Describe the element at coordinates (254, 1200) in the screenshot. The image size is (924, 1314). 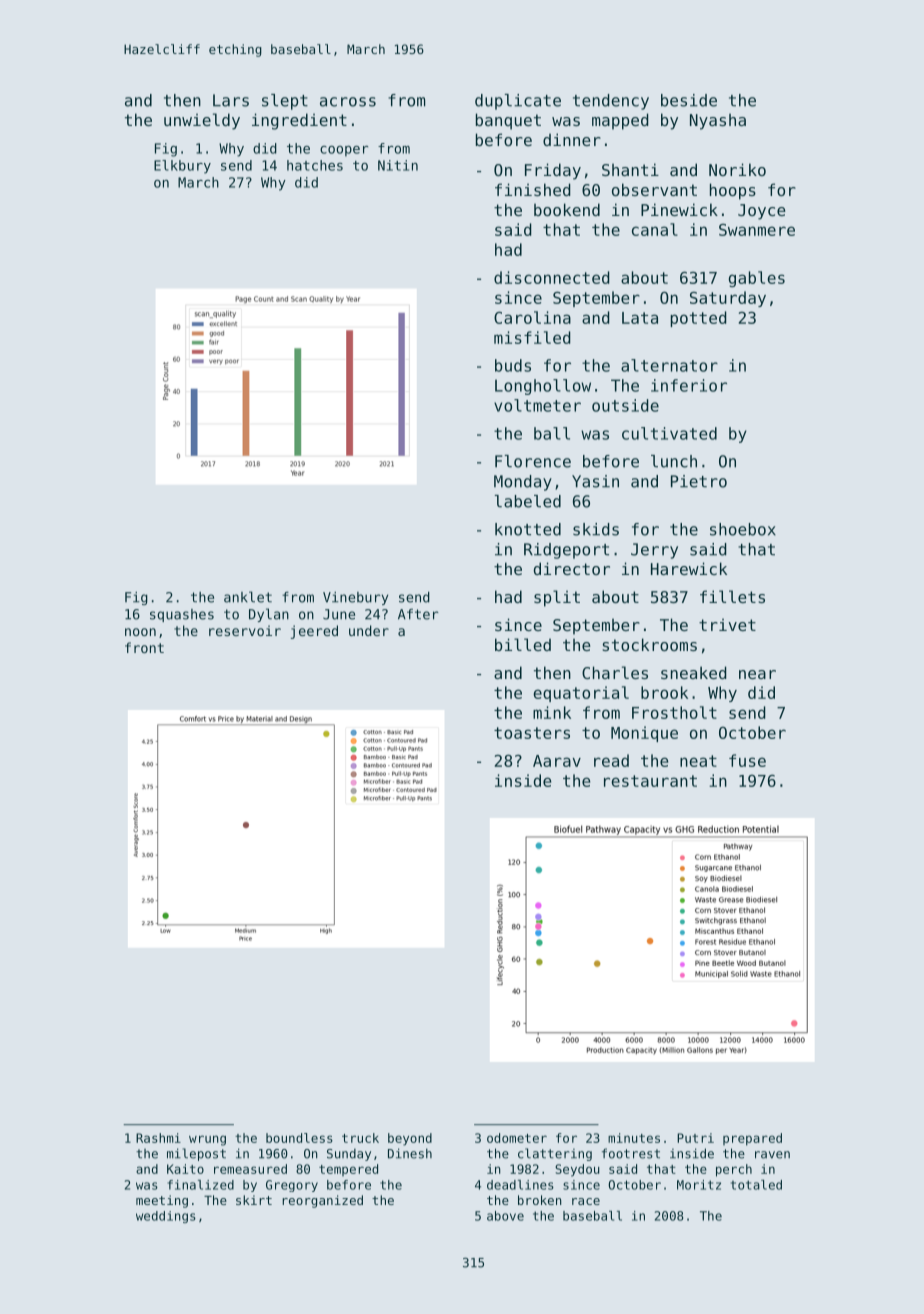
I see `skirt` at that location.
